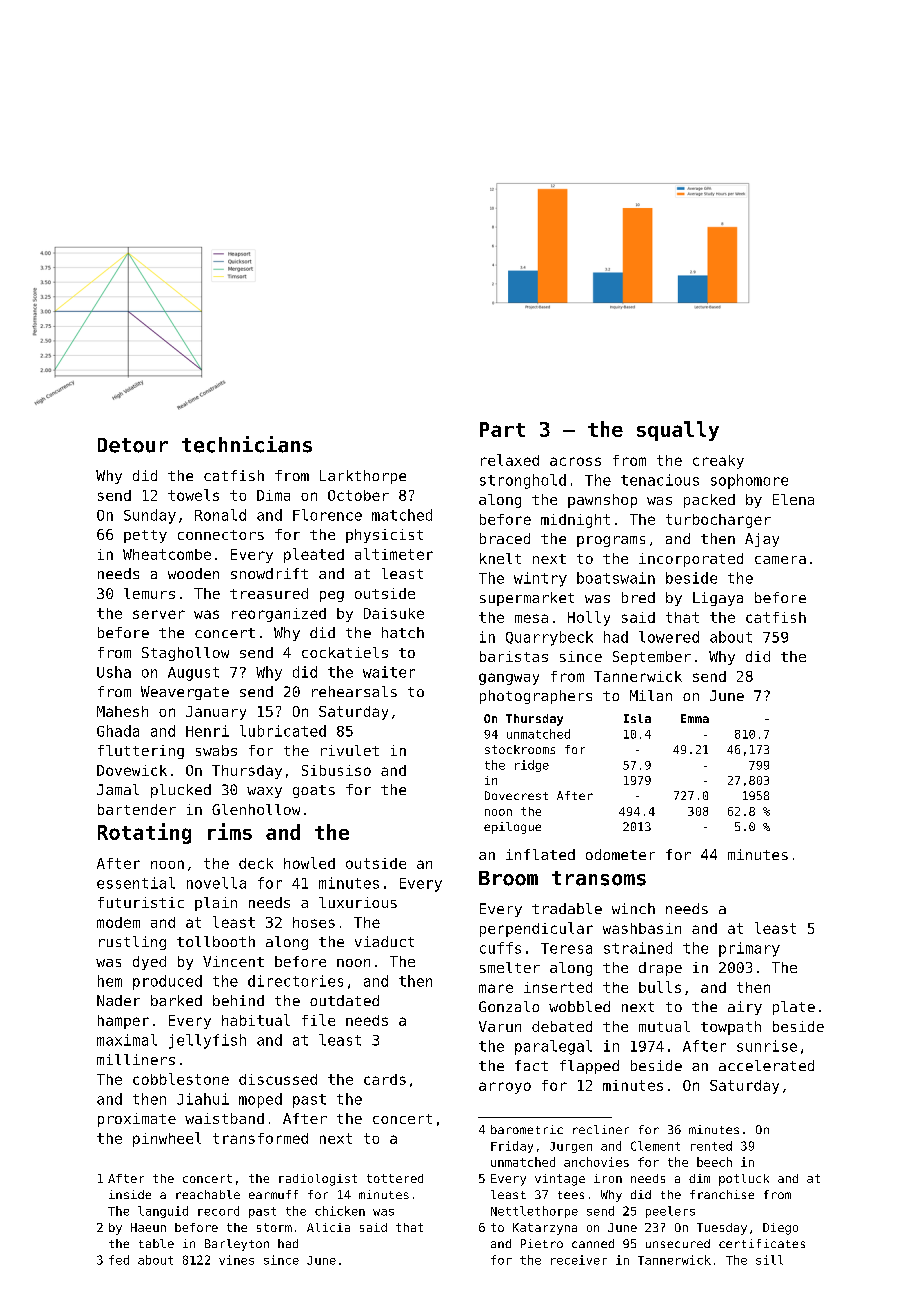 This page has width=924, height=1308. I want to click on Daisuke, so click(394, 613).
